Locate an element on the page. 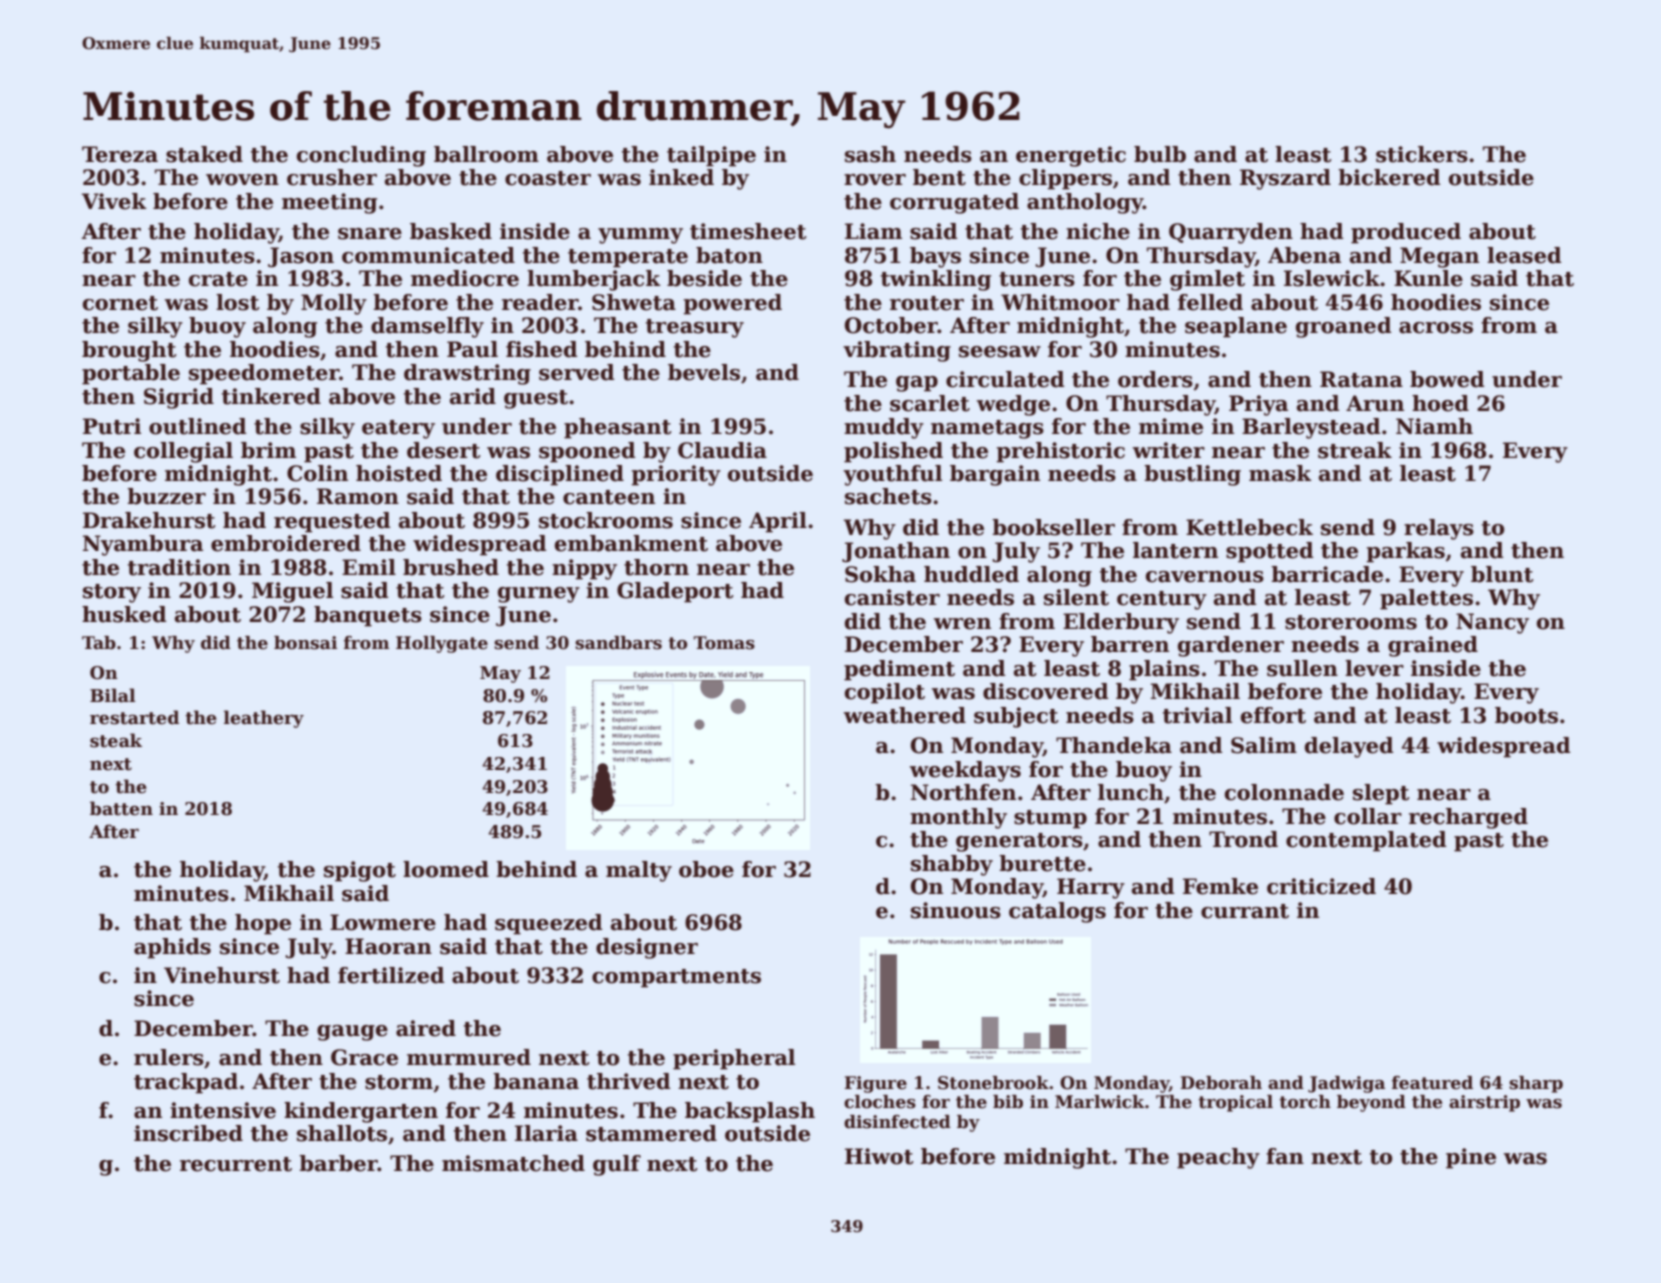 The height and width of the page is (1283, 1661). Gladeport is located at coordinates (675, 592).
